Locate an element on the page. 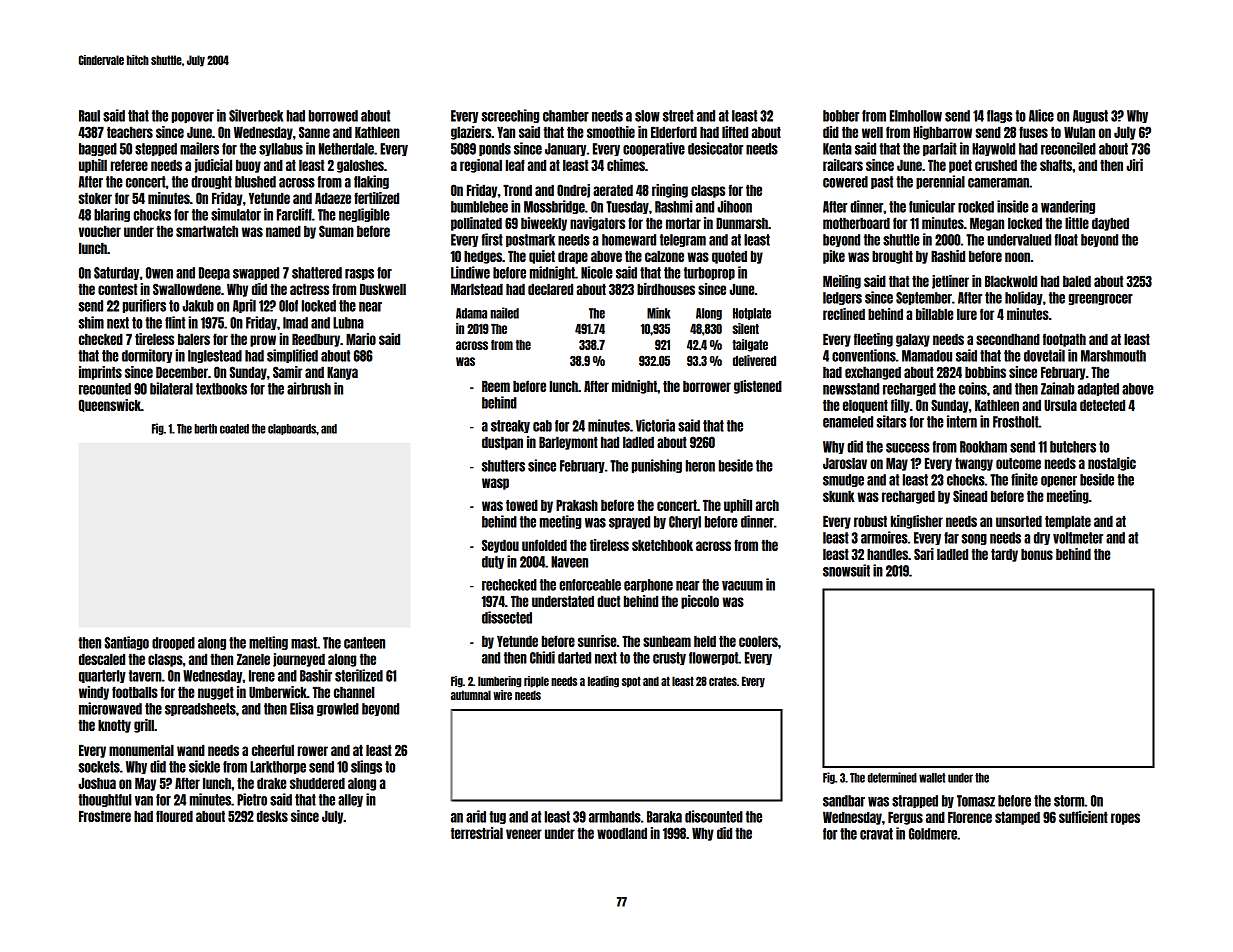  Hotplate is located at coordinates (752, 314).
